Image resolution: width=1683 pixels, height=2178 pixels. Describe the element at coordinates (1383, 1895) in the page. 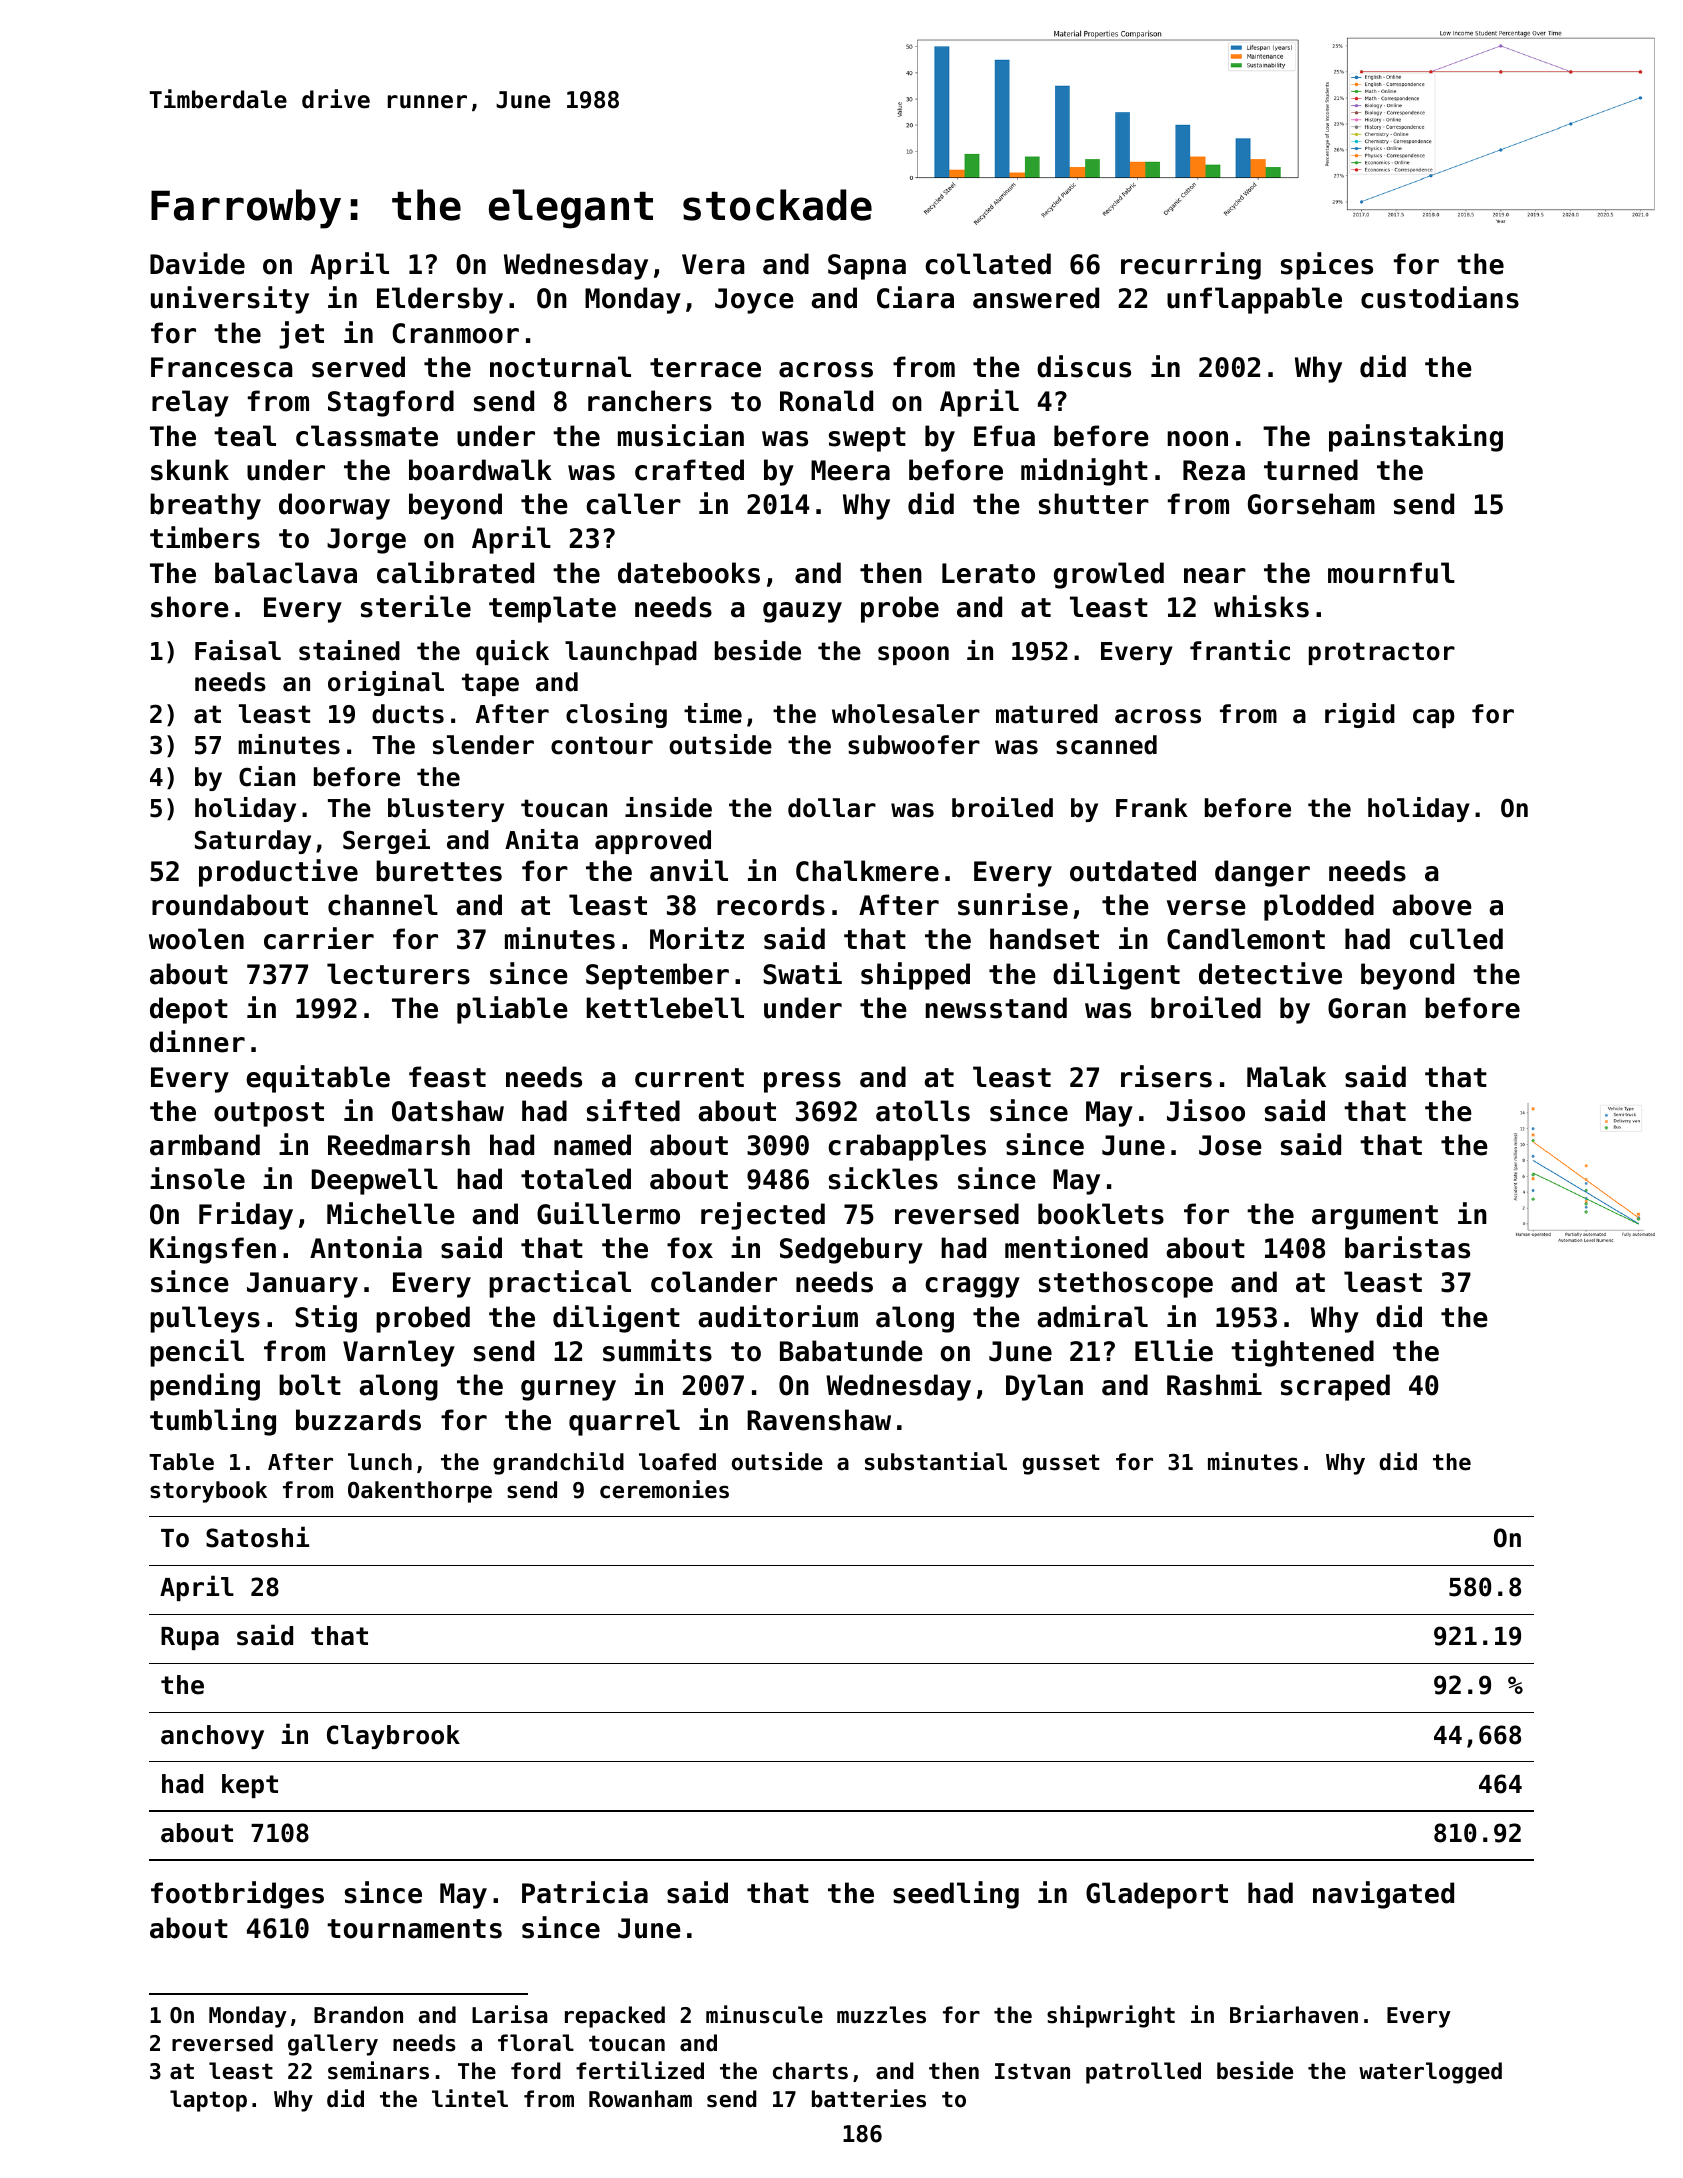

I see `navigated` at that location.
